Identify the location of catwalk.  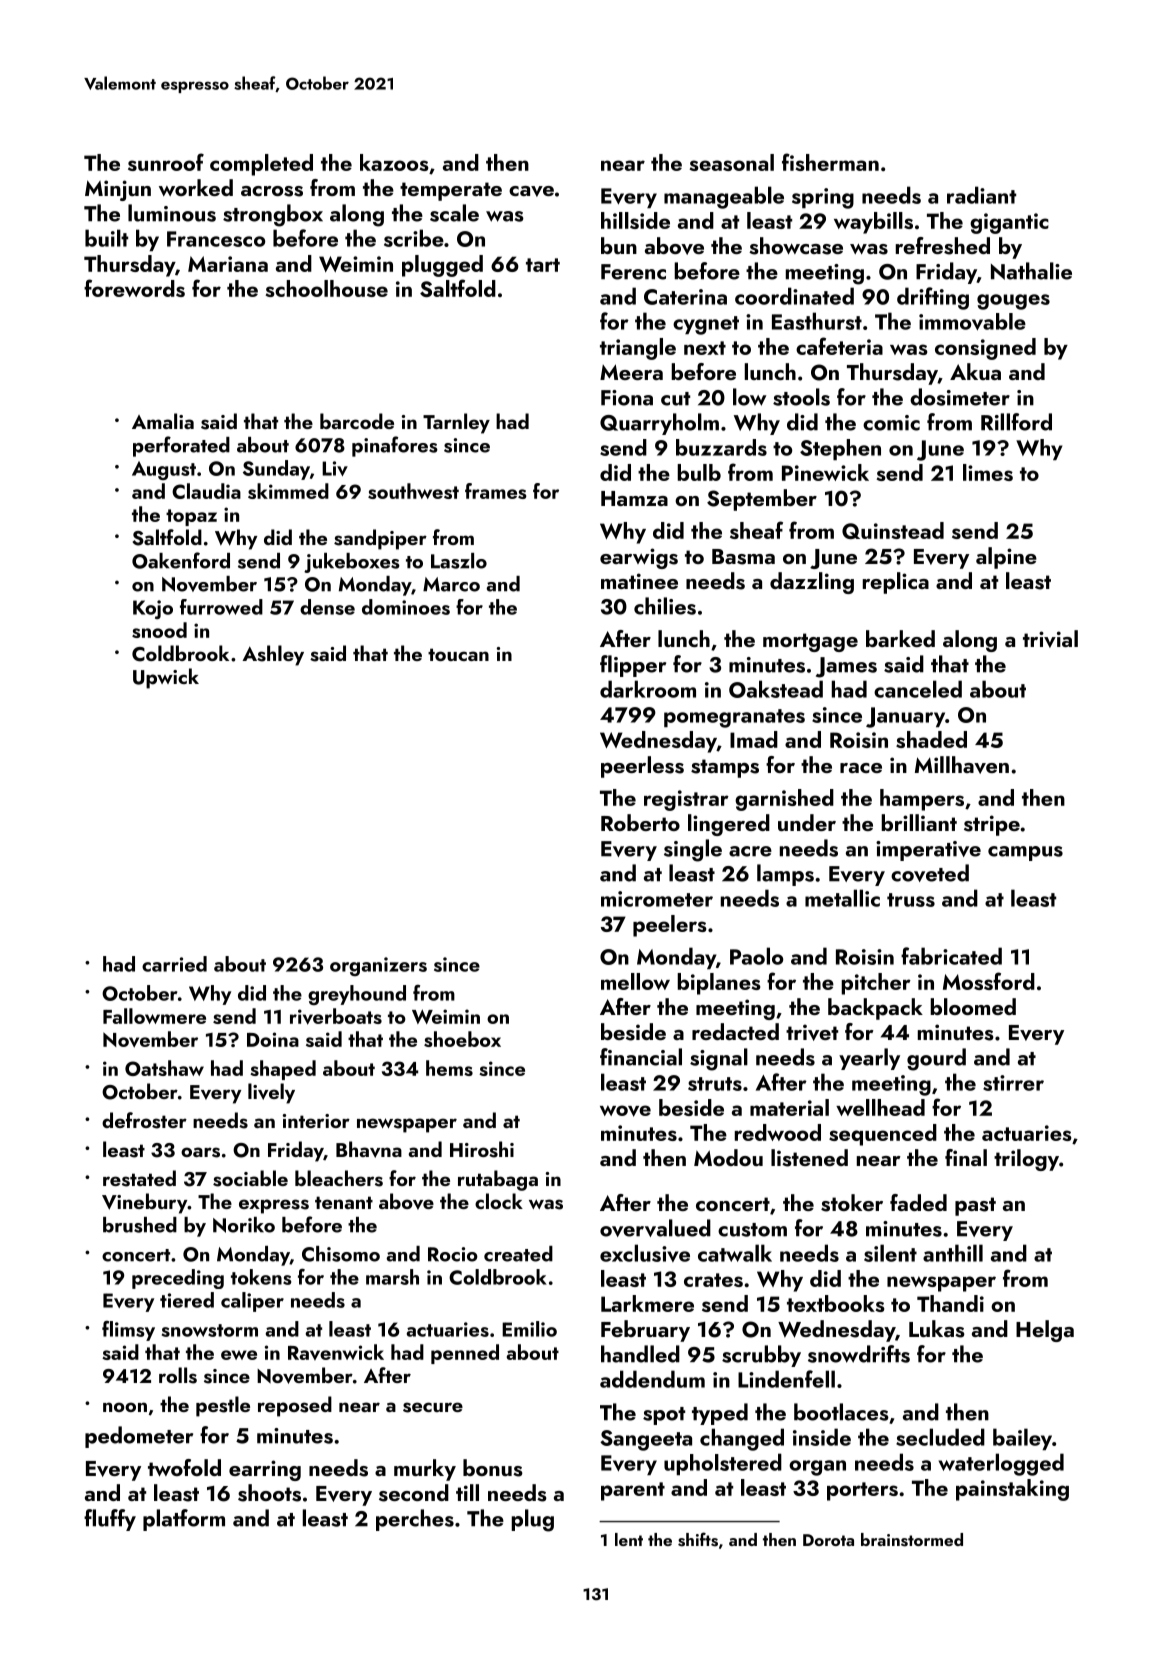
(735, 1253).
